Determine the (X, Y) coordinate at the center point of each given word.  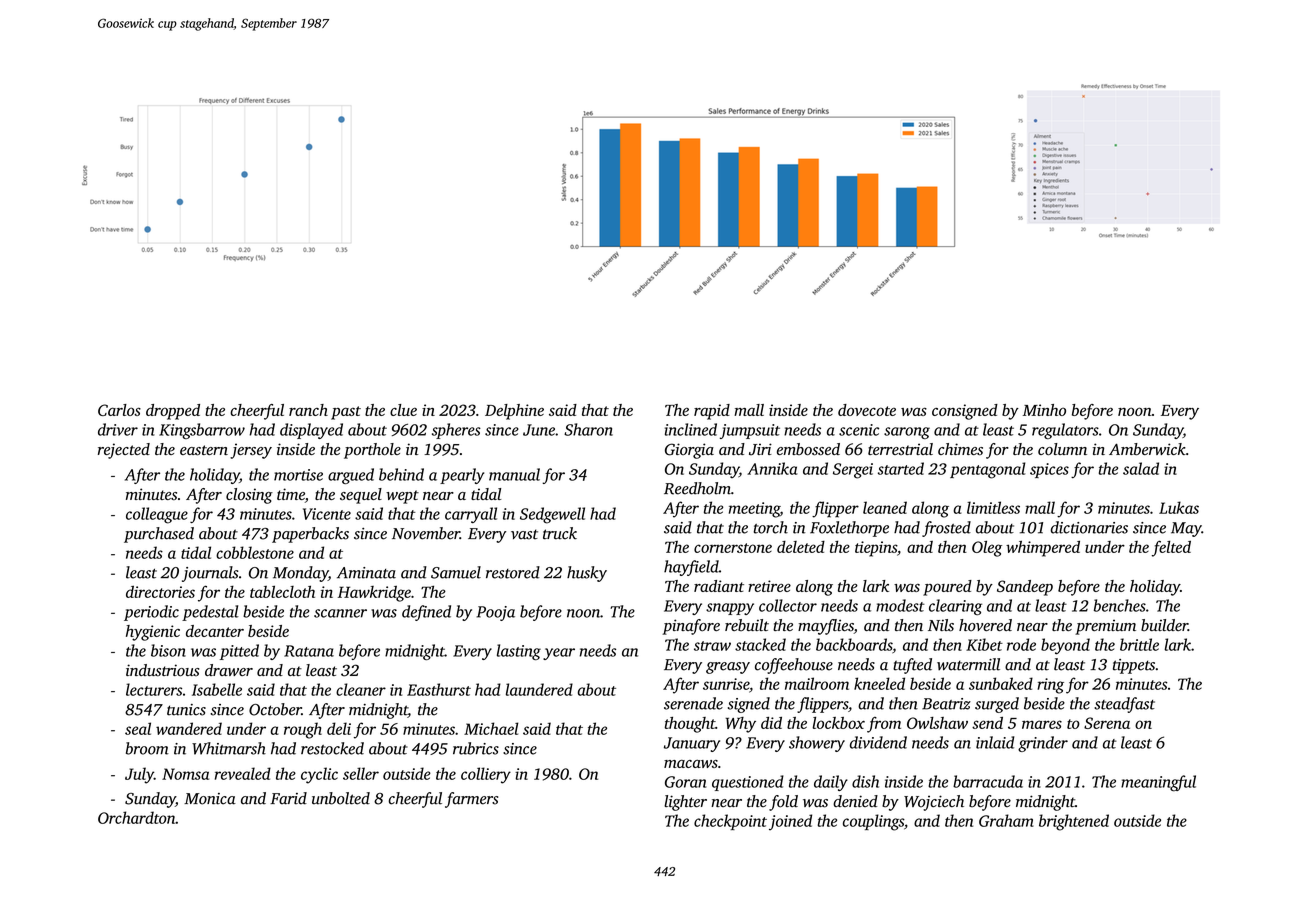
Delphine (514, 412)
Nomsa (185, 774)
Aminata (366, 573)
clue (403, 410)
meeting (754, 510)
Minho (1044, 410)
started (901, 468)
